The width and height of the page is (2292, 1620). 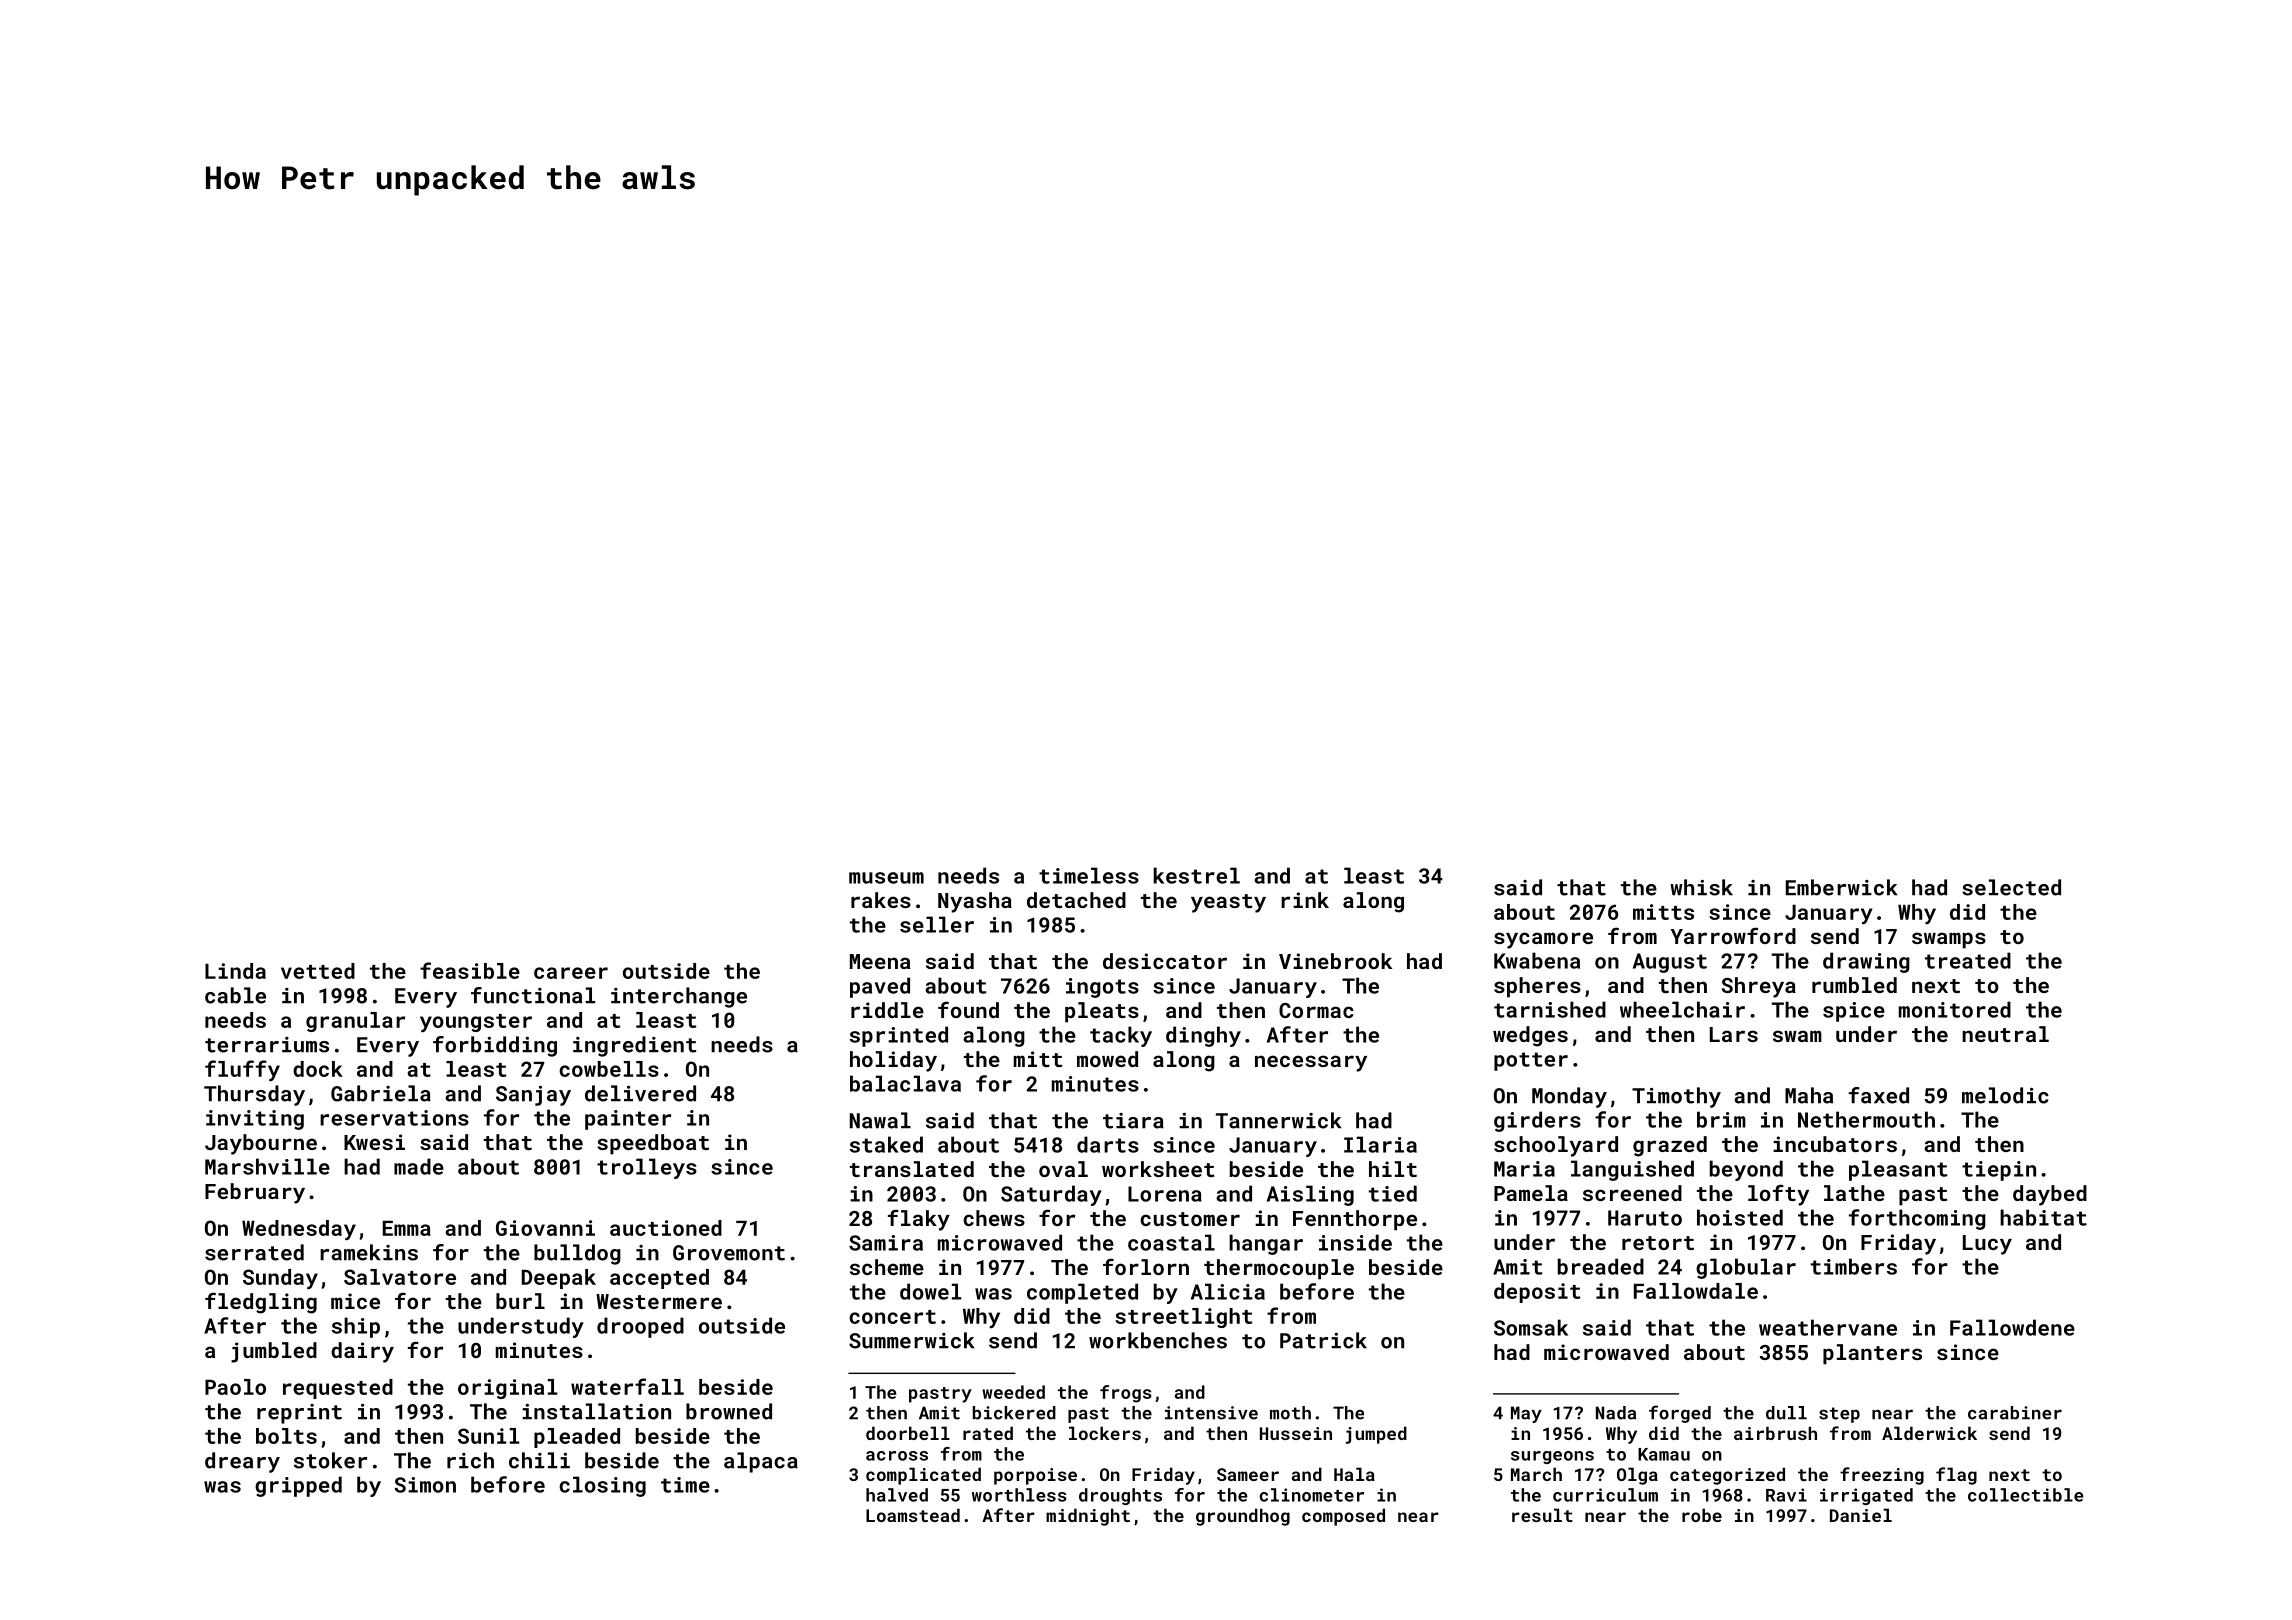 I want to click on museum, so click(x=886, y=878).
